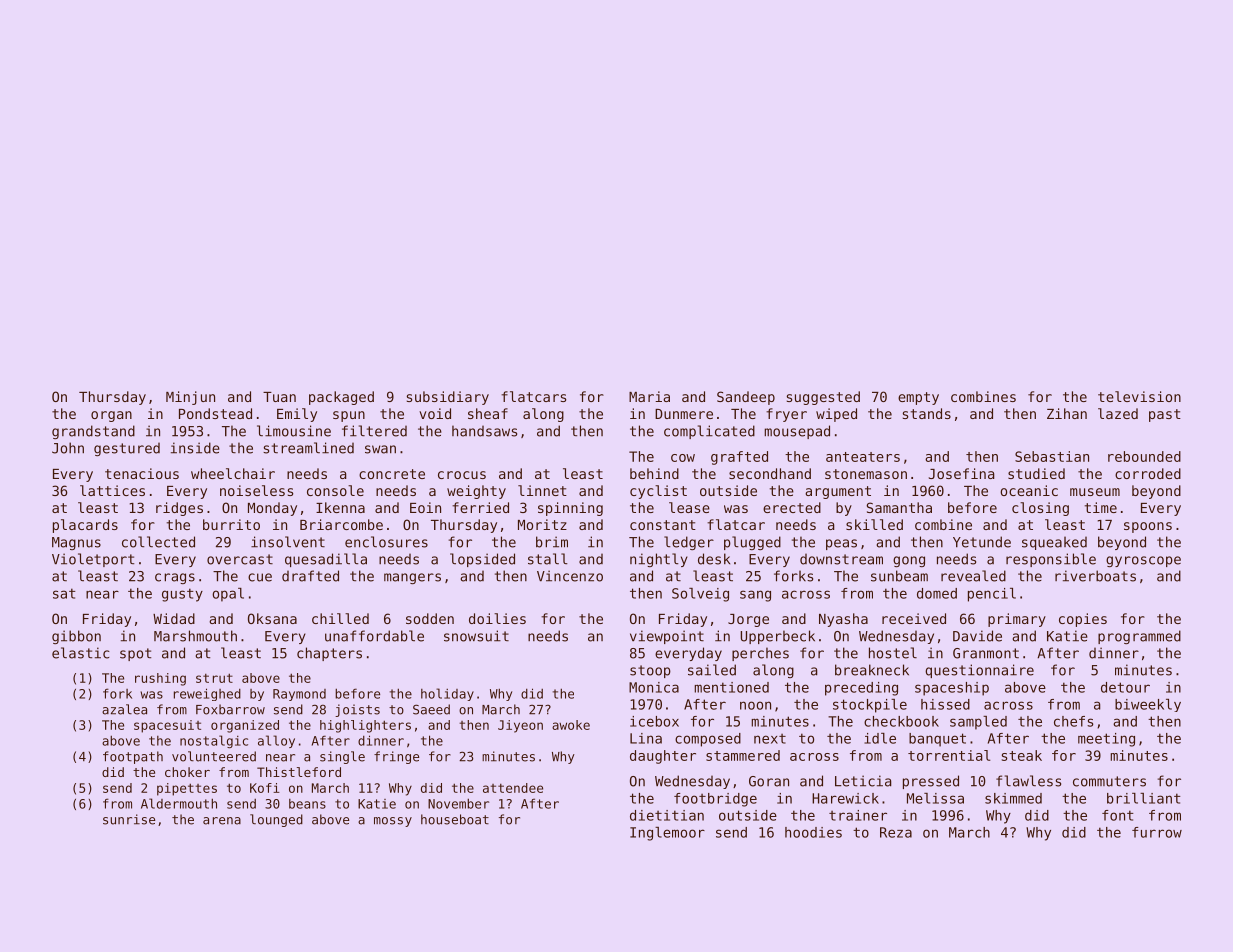 The width and height of the page is (1233, 952). I want to click on gyroscope, so click(1143, 561).
